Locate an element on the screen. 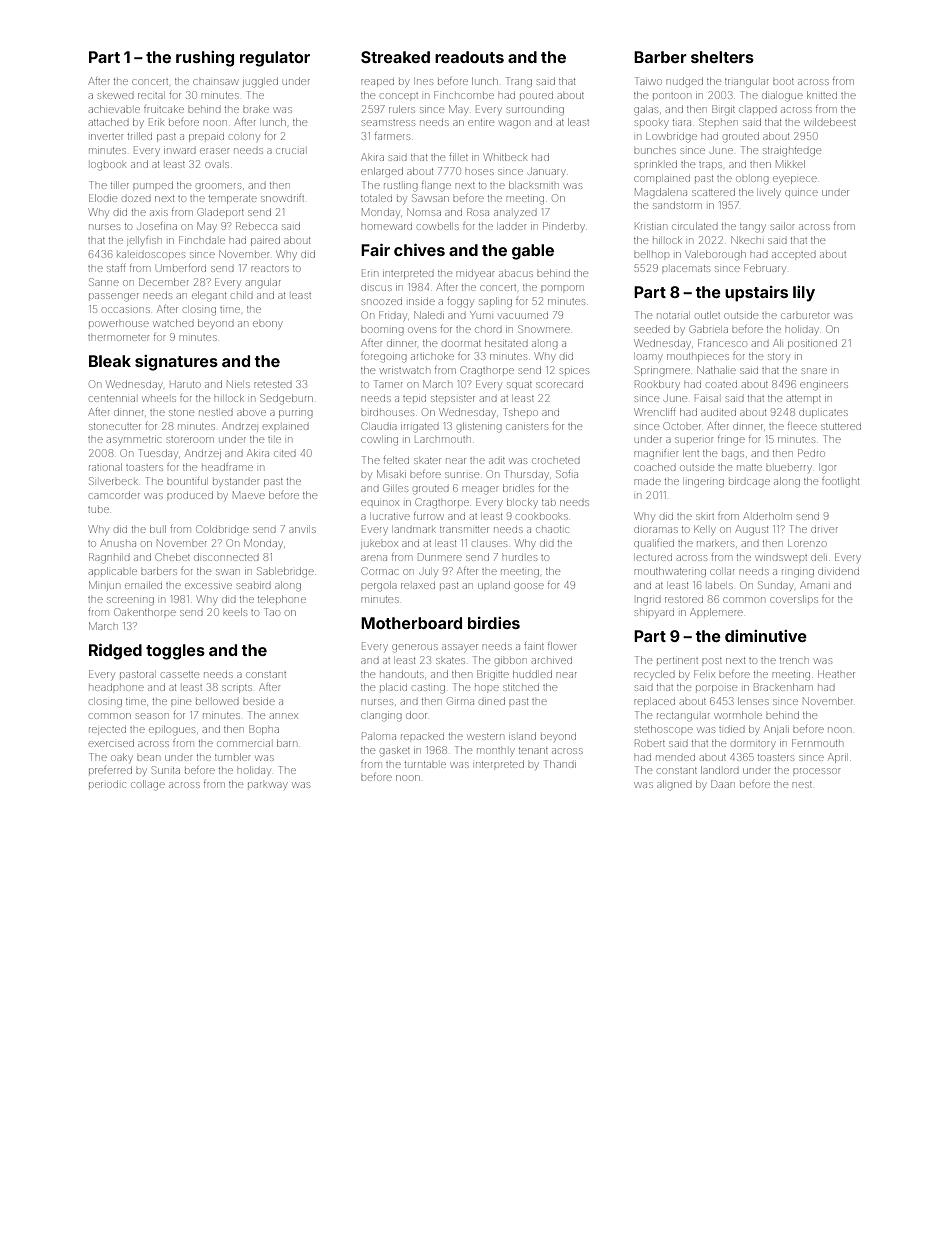  equinox is located at coordinates (379, 503).
